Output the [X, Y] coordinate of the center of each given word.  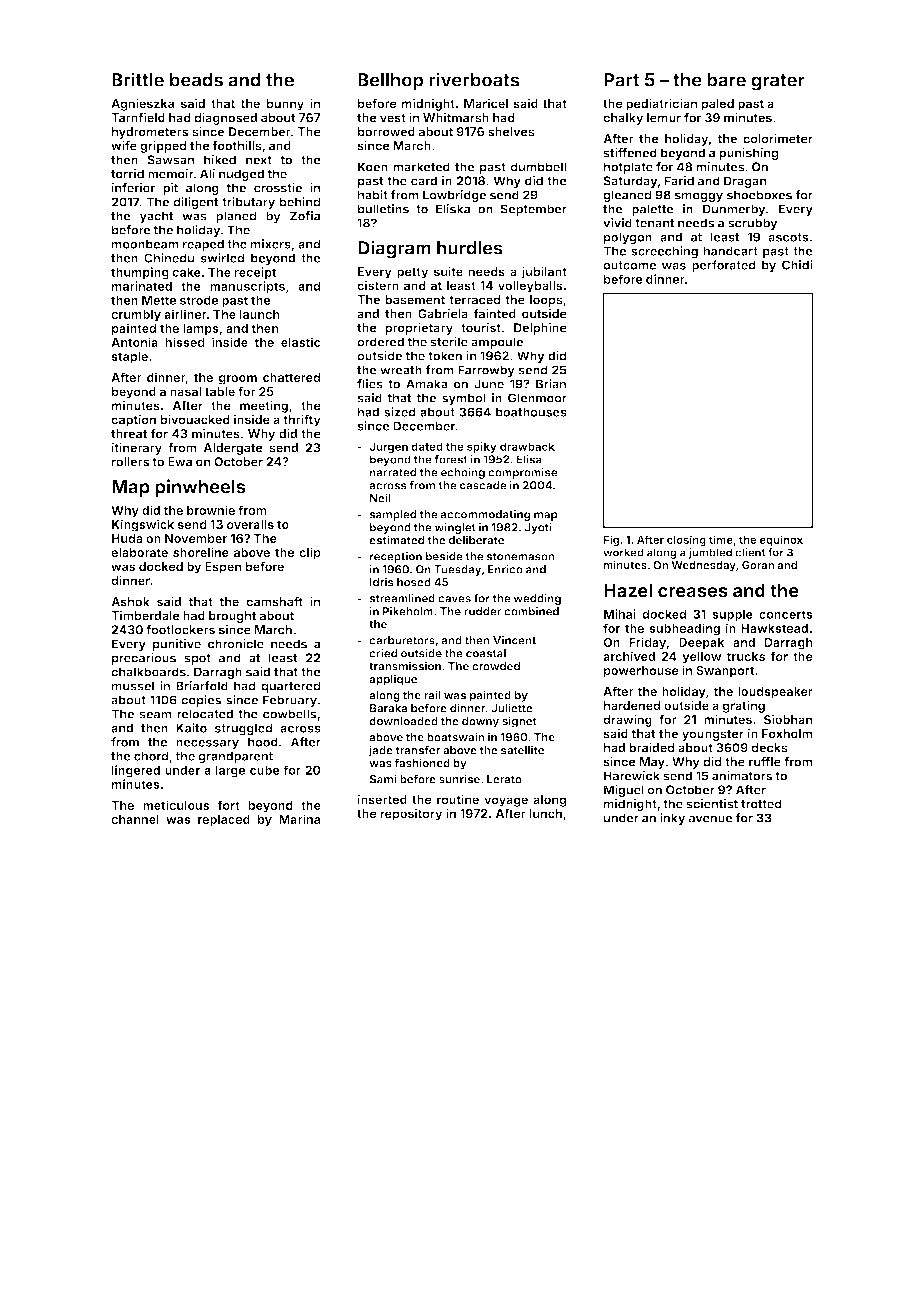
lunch [546, 814]
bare [726, 80]
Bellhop [390, 81]
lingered [136, 771]
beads [196, 80]
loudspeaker [775, 693]
